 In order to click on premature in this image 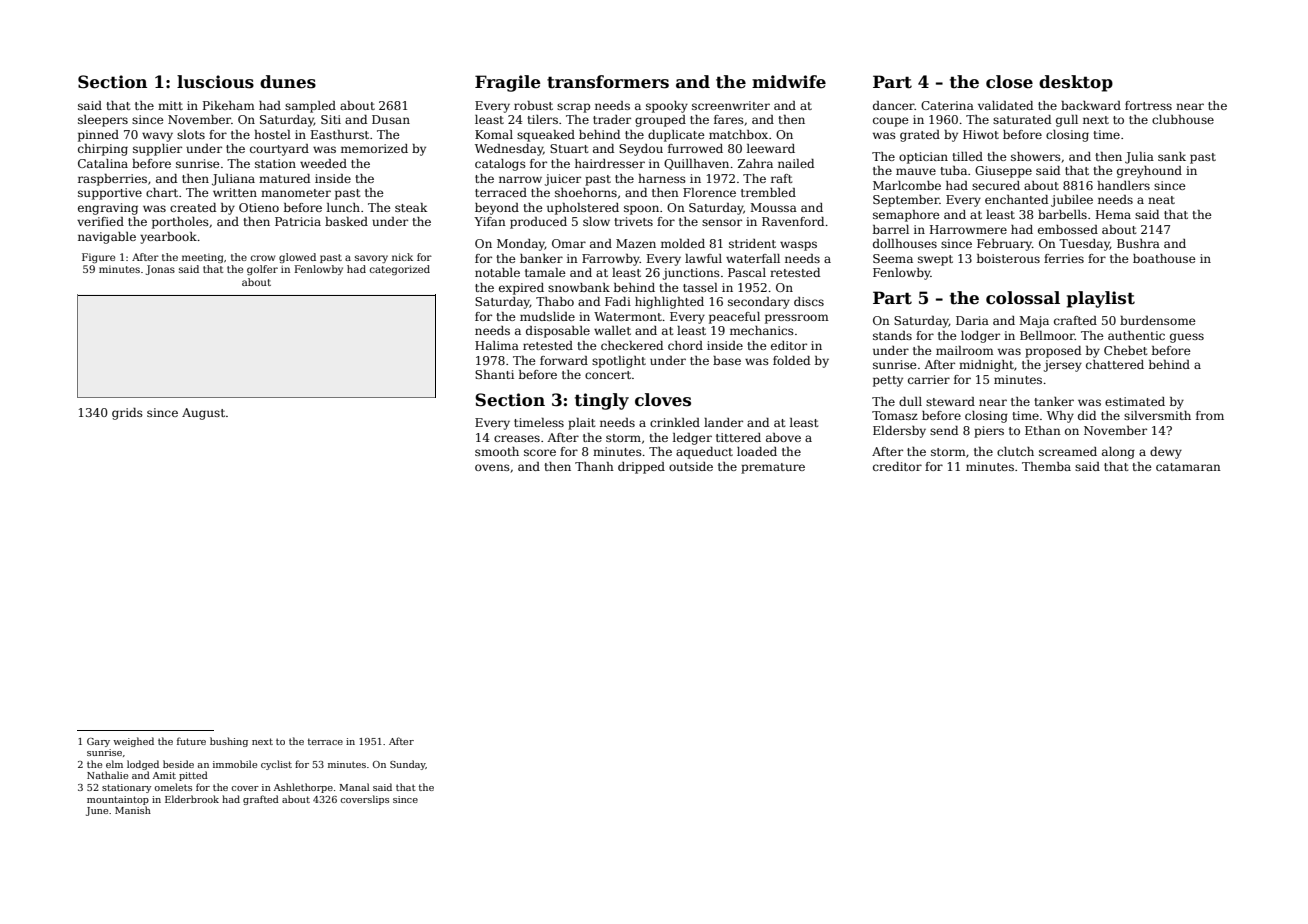, I will do `click(773, 468)`.
